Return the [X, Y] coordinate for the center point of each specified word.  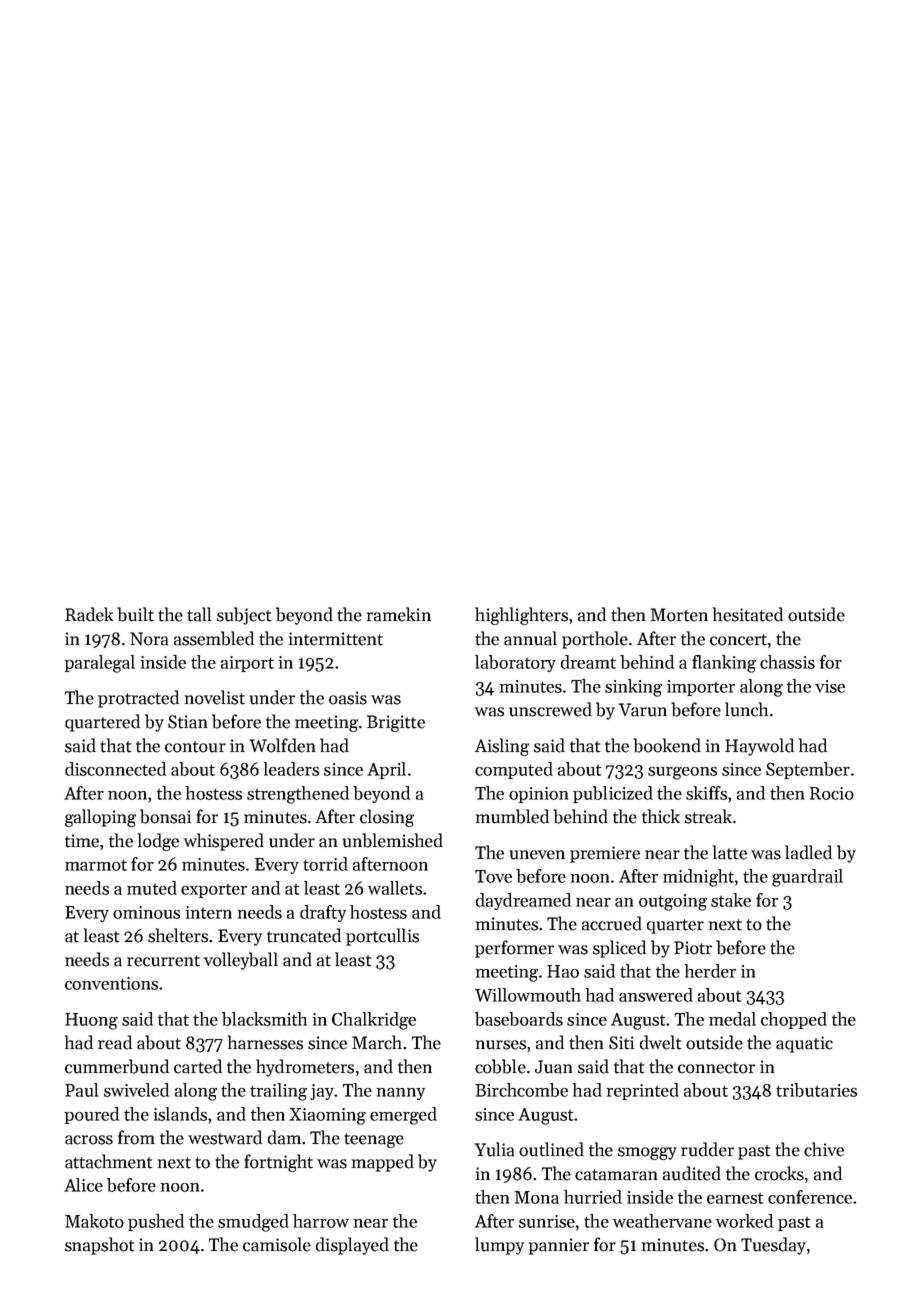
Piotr [693, 948]
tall [199, 614]
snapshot [100, 1246]
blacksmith [264, 1019]
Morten [679, 615]
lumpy [499, 1246]
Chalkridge [374, 1021]
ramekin [399, 614]
